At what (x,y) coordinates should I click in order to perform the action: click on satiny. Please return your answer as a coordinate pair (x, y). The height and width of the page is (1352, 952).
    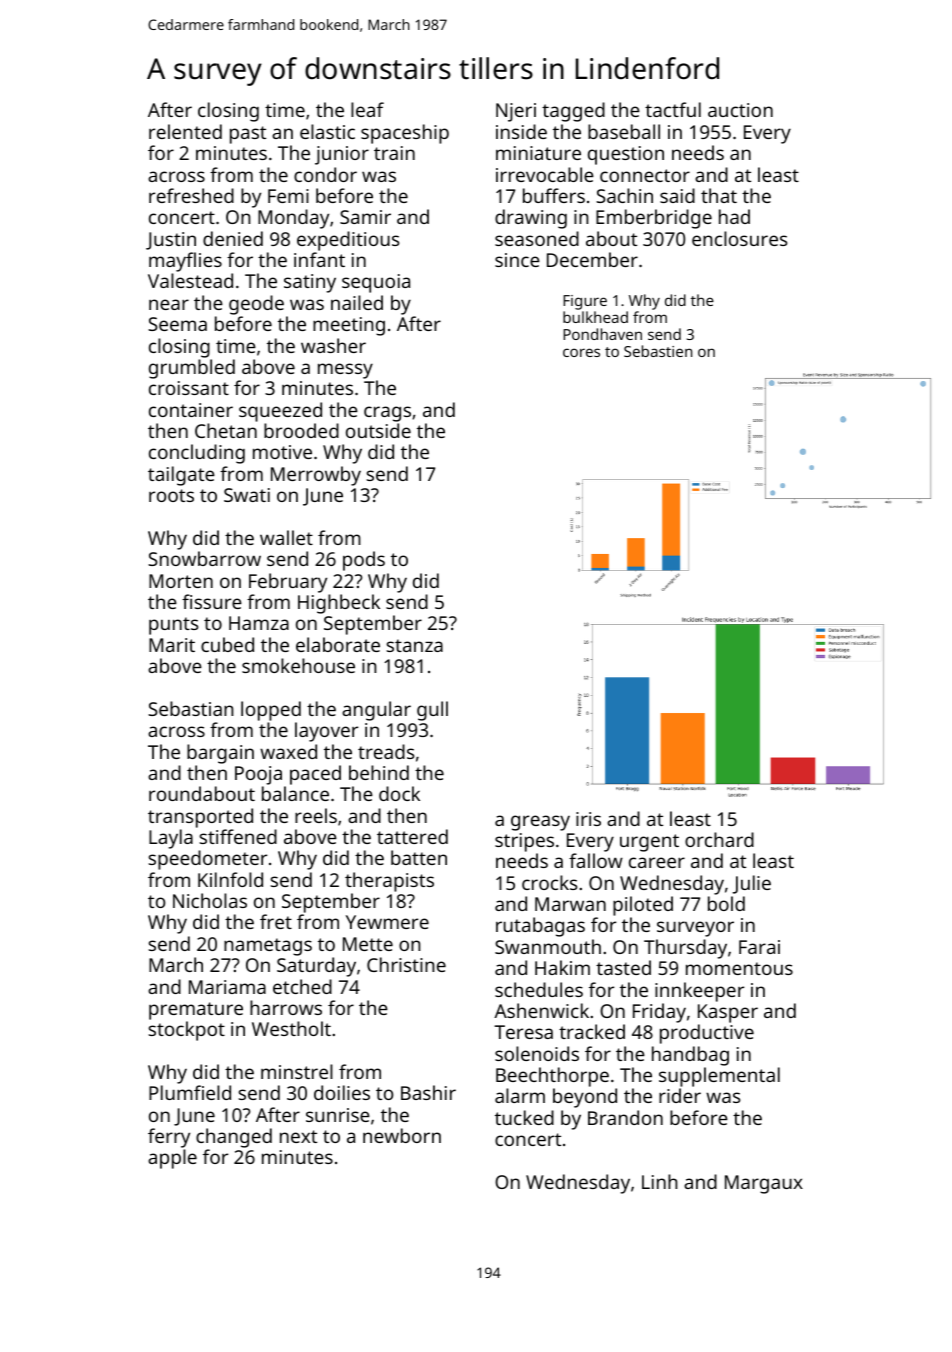
    Looking at the image, I should click on (310, 283).
